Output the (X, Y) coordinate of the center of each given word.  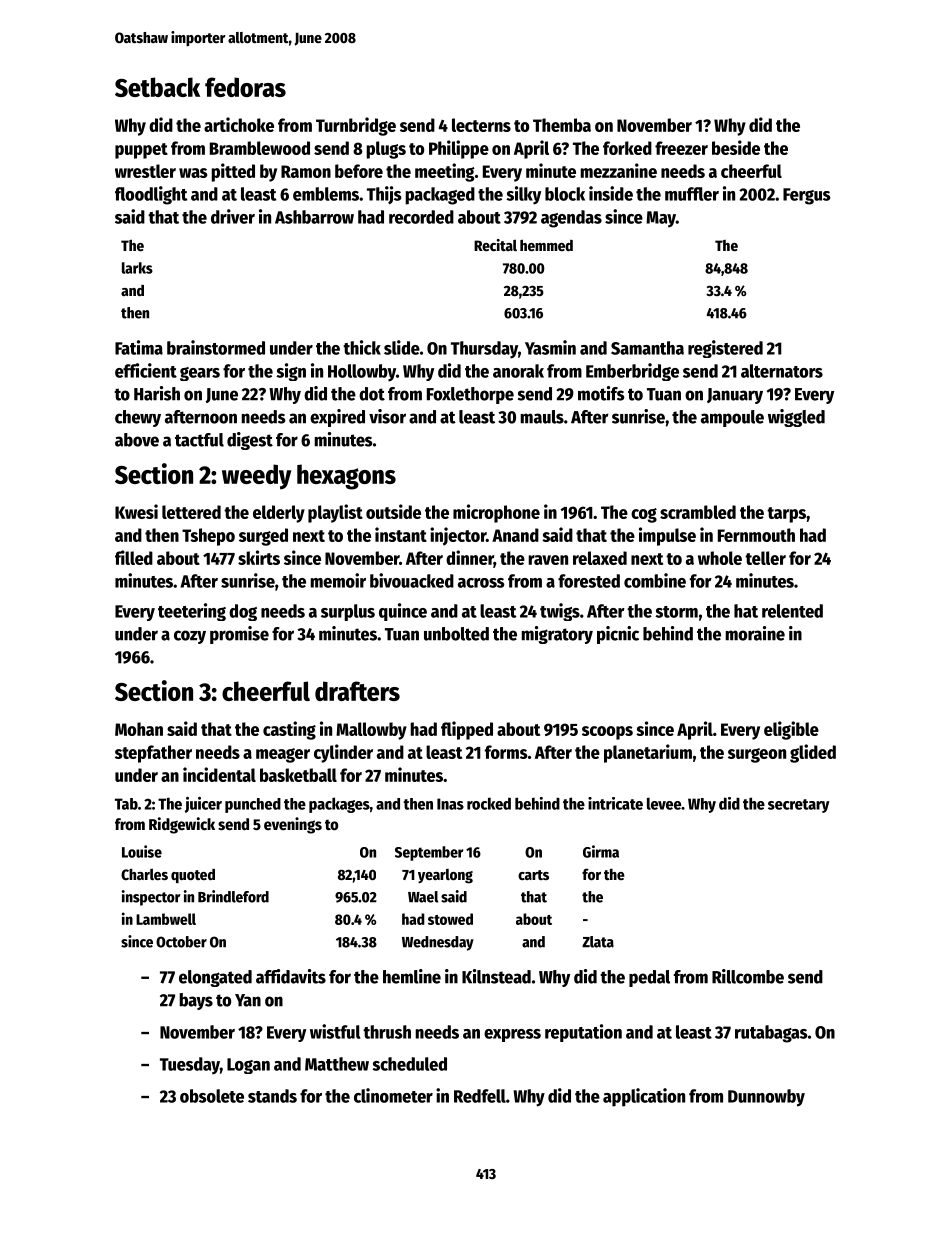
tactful (199, 440)
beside (736, 147)
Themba (562, 125)
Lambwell (166, 919)
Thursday (484, 350)
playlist (335, 513)
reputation (583, 1033)
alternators (782, 371)
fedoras (245, 87)
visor (387, 416)
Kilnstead (496, 976)
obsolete (212, 1096)
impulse (667, 536)
